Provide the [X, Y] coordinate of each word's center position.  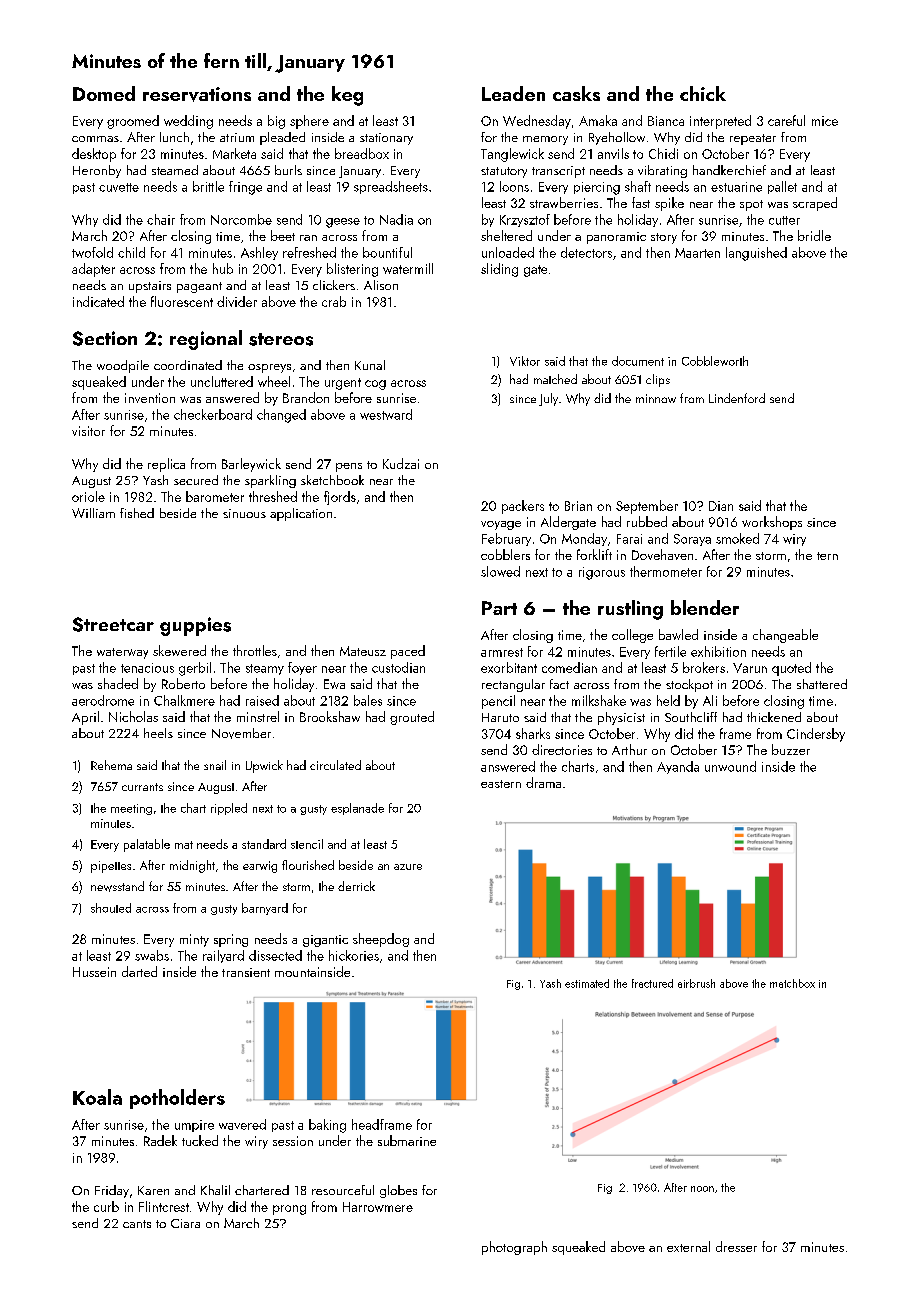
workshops [772, 523]
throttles [255, 650]
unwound [730, 766]
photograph [514, 1248]
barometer [215, 496]
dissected [275, 955]
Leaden [513, 93]
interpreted [720, 122]
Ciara [185, 1223]
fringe [245, 188]
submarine [407, 1140]
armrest [502, 652]
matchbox [792, 983]
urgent [343, 384]
